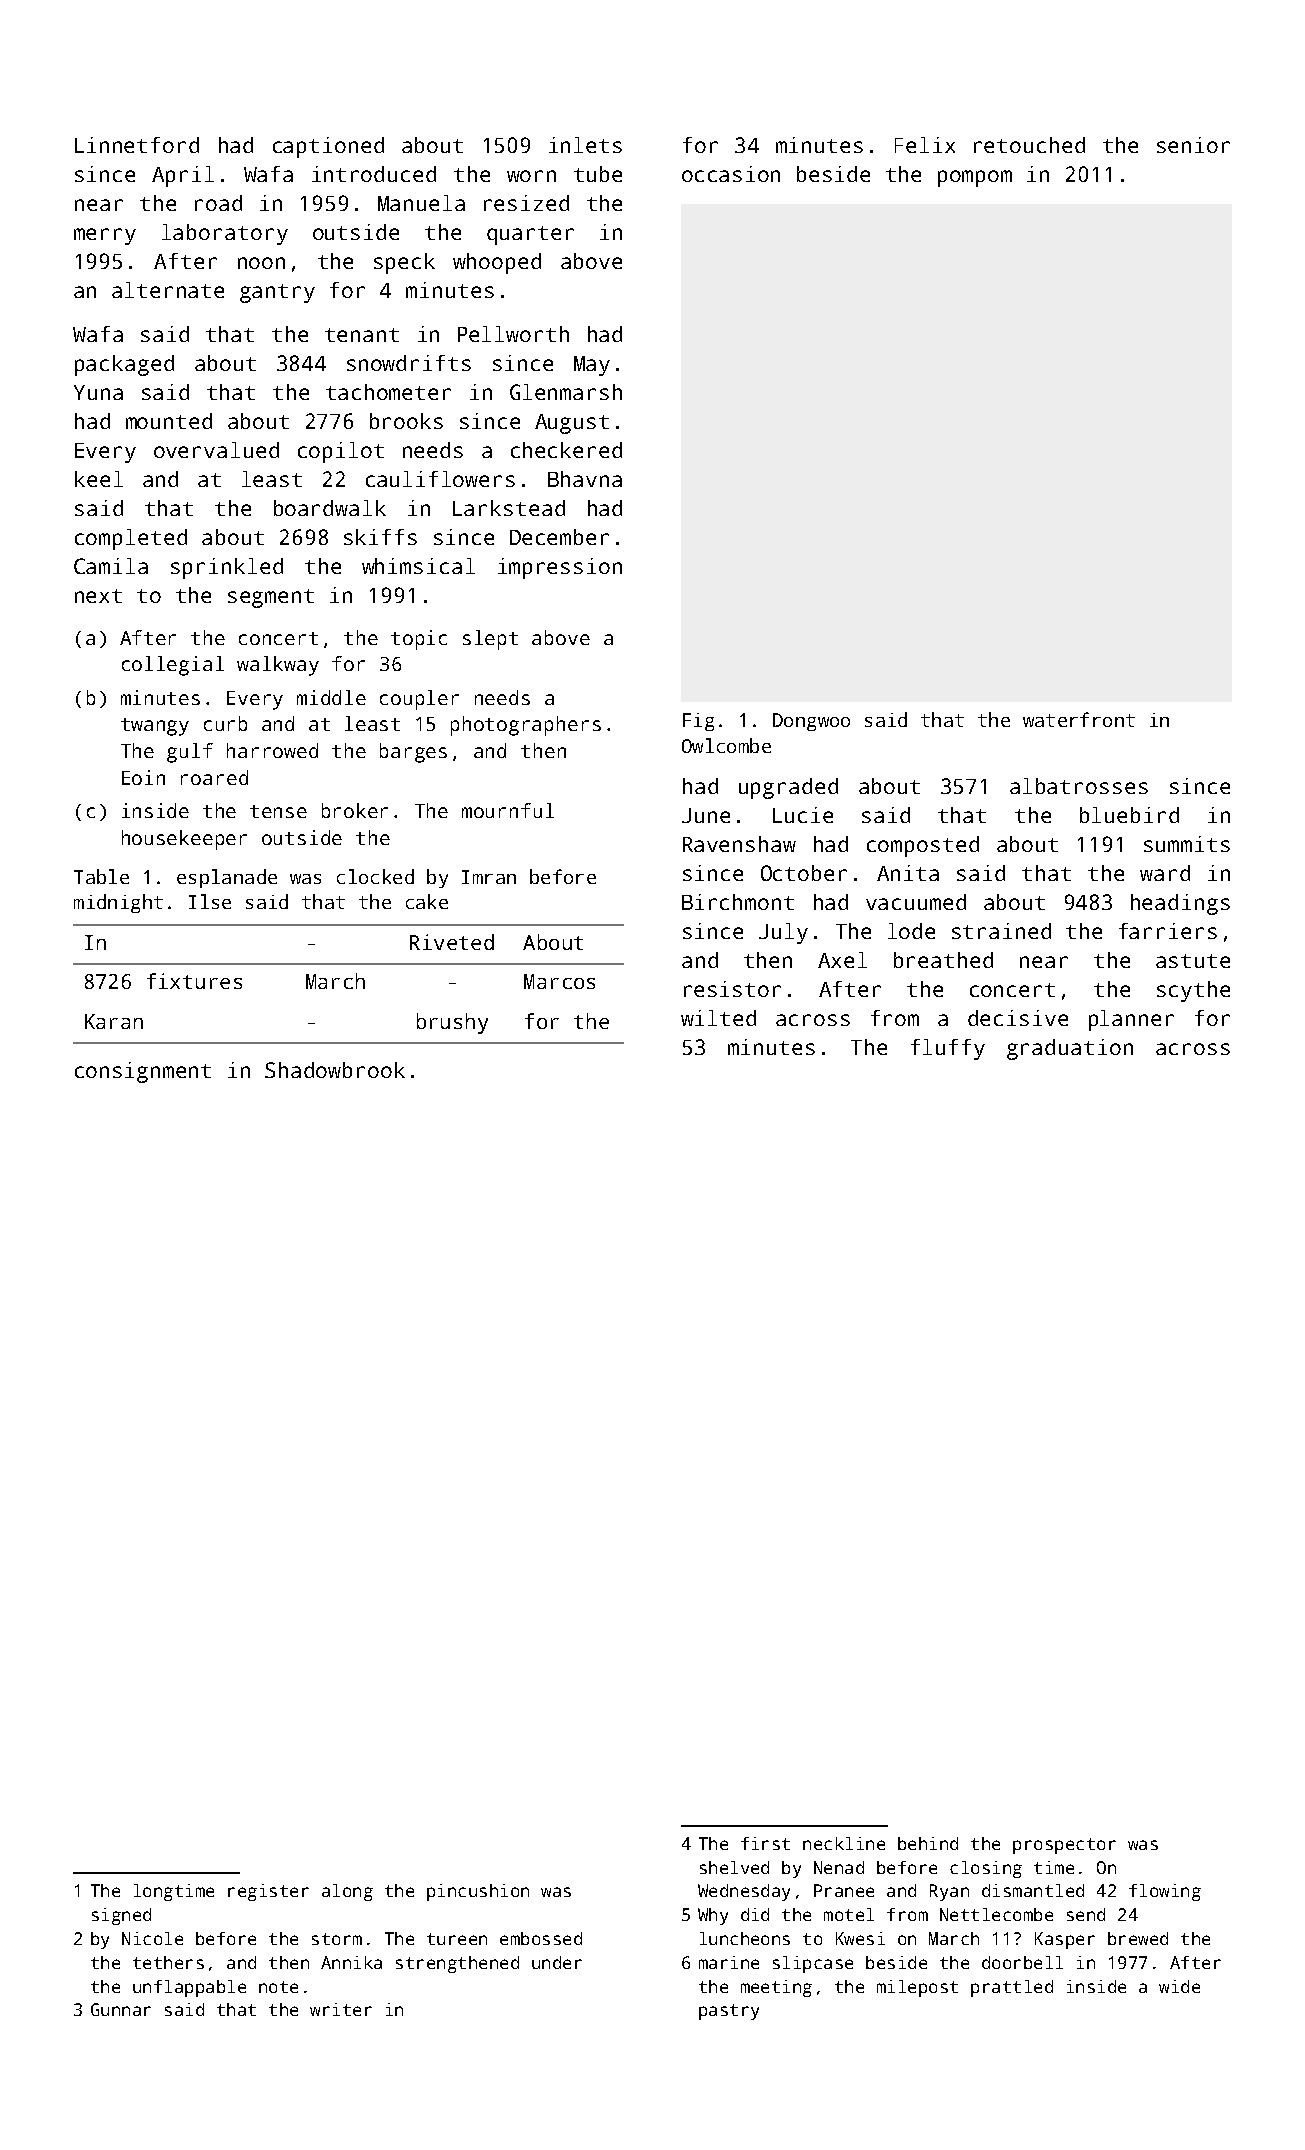  Describe the element at coordinates (347, 1892) in the screenshot. I see `along` at that location.
